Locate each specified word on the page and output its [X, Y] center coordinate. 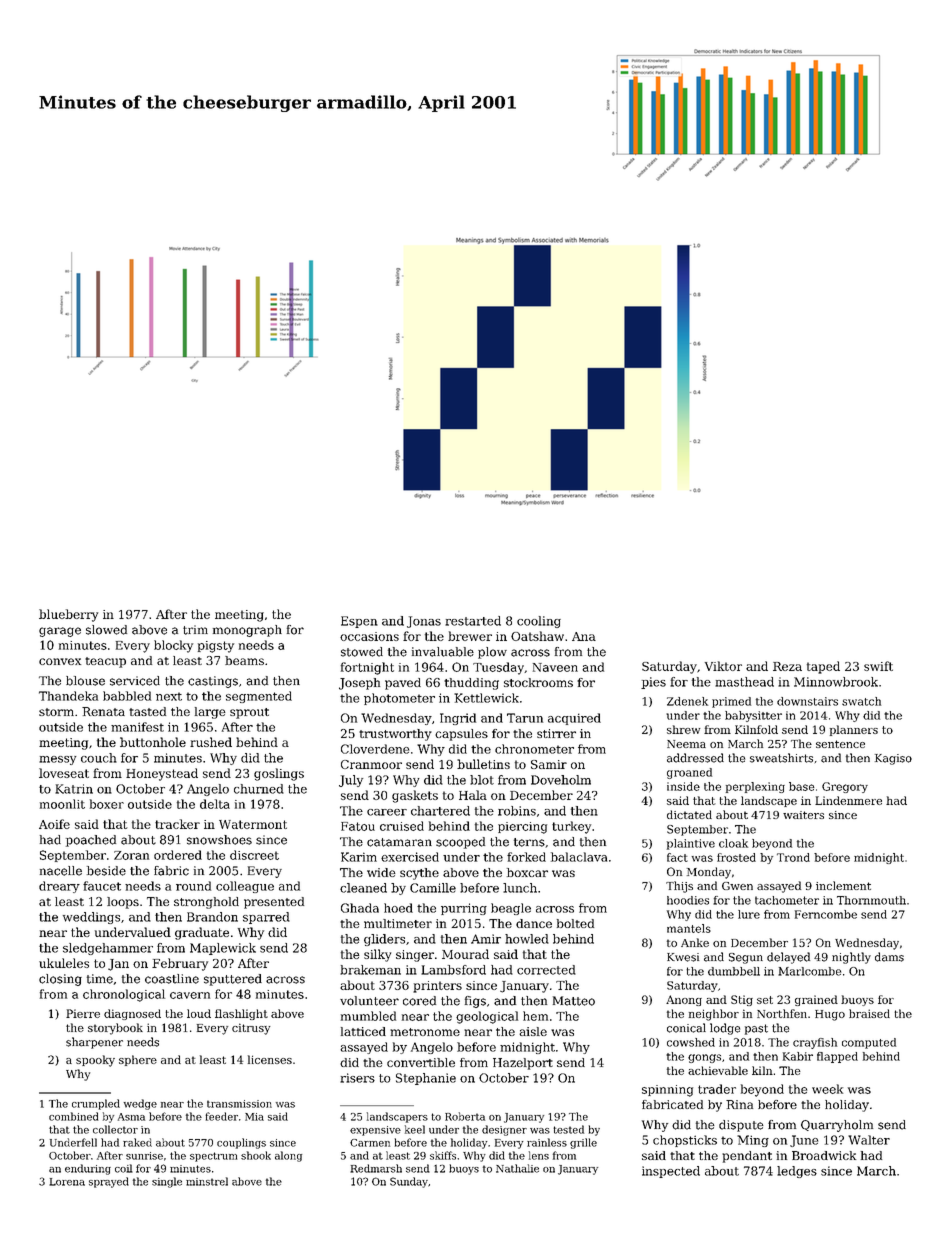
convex [60, 661]
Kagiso [893, 759]
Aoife [54, 824]
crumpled [96, 1104]
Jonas [424, 622]
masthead [744, 682]
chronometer [534, 749]
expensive [375, 1131]
